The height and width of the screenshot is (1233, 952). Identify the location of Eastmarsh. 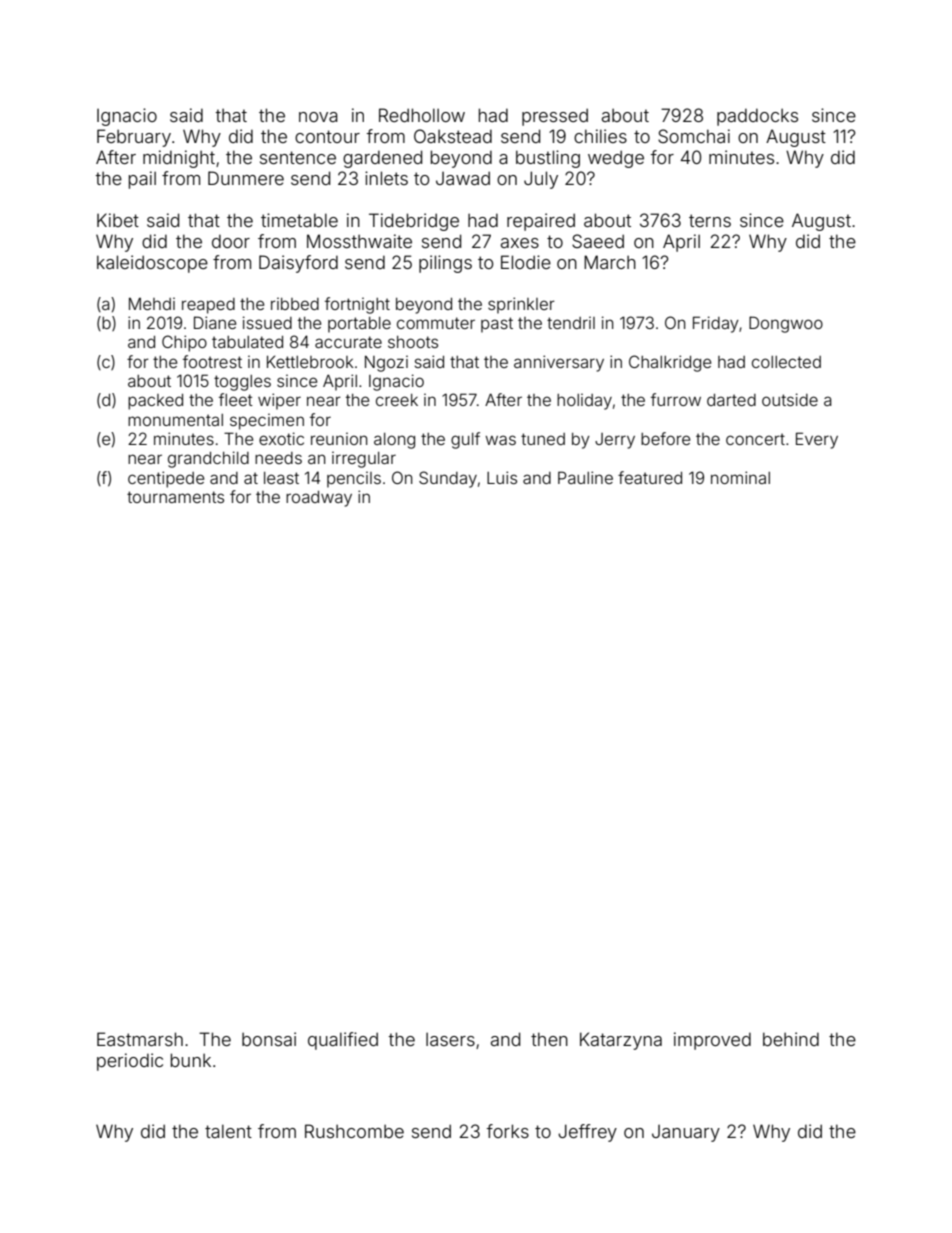
(140, 1039).
